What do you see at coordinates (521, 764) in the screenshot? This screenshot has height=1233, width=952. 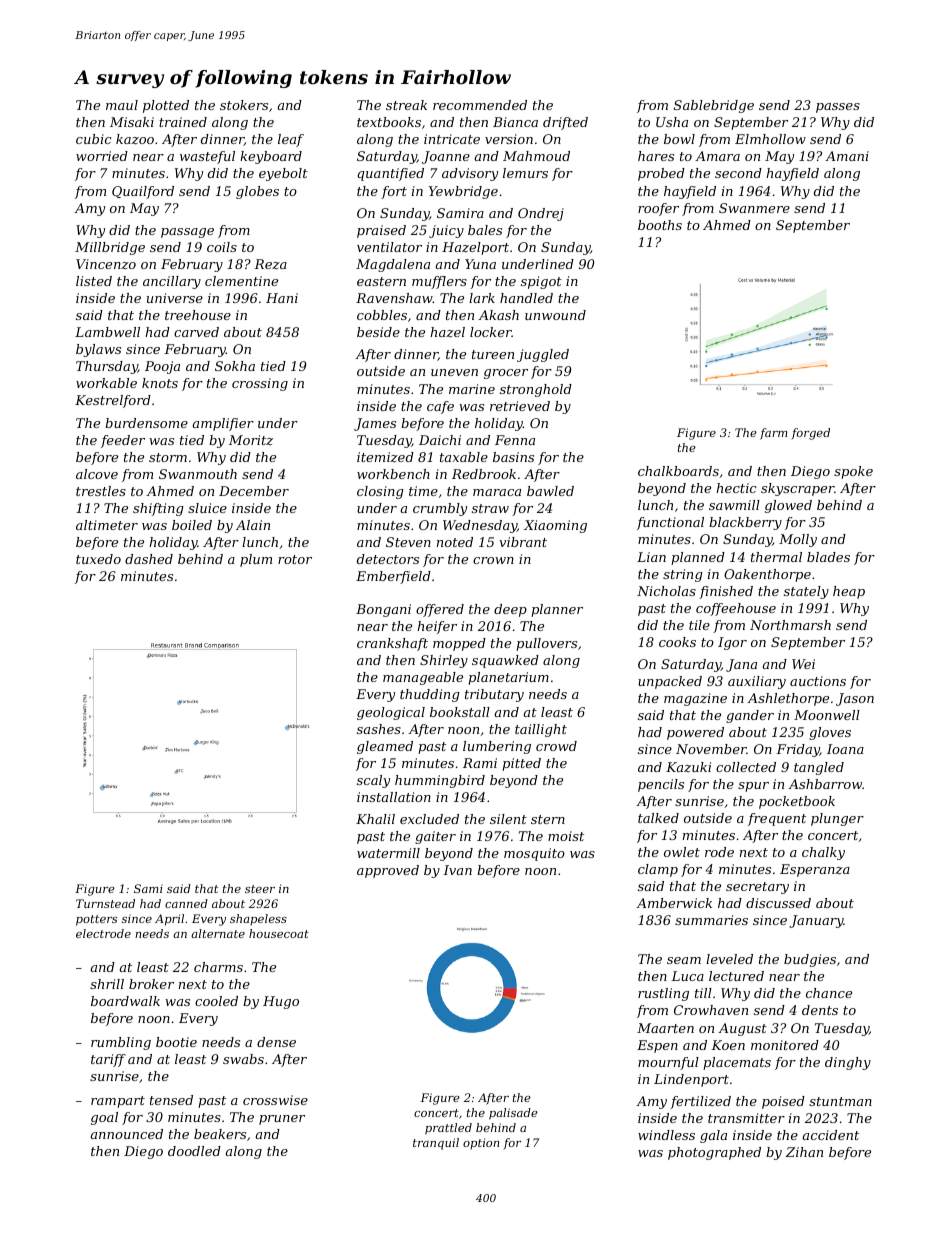 I see `pitted` at bounding box center [521, 764].
